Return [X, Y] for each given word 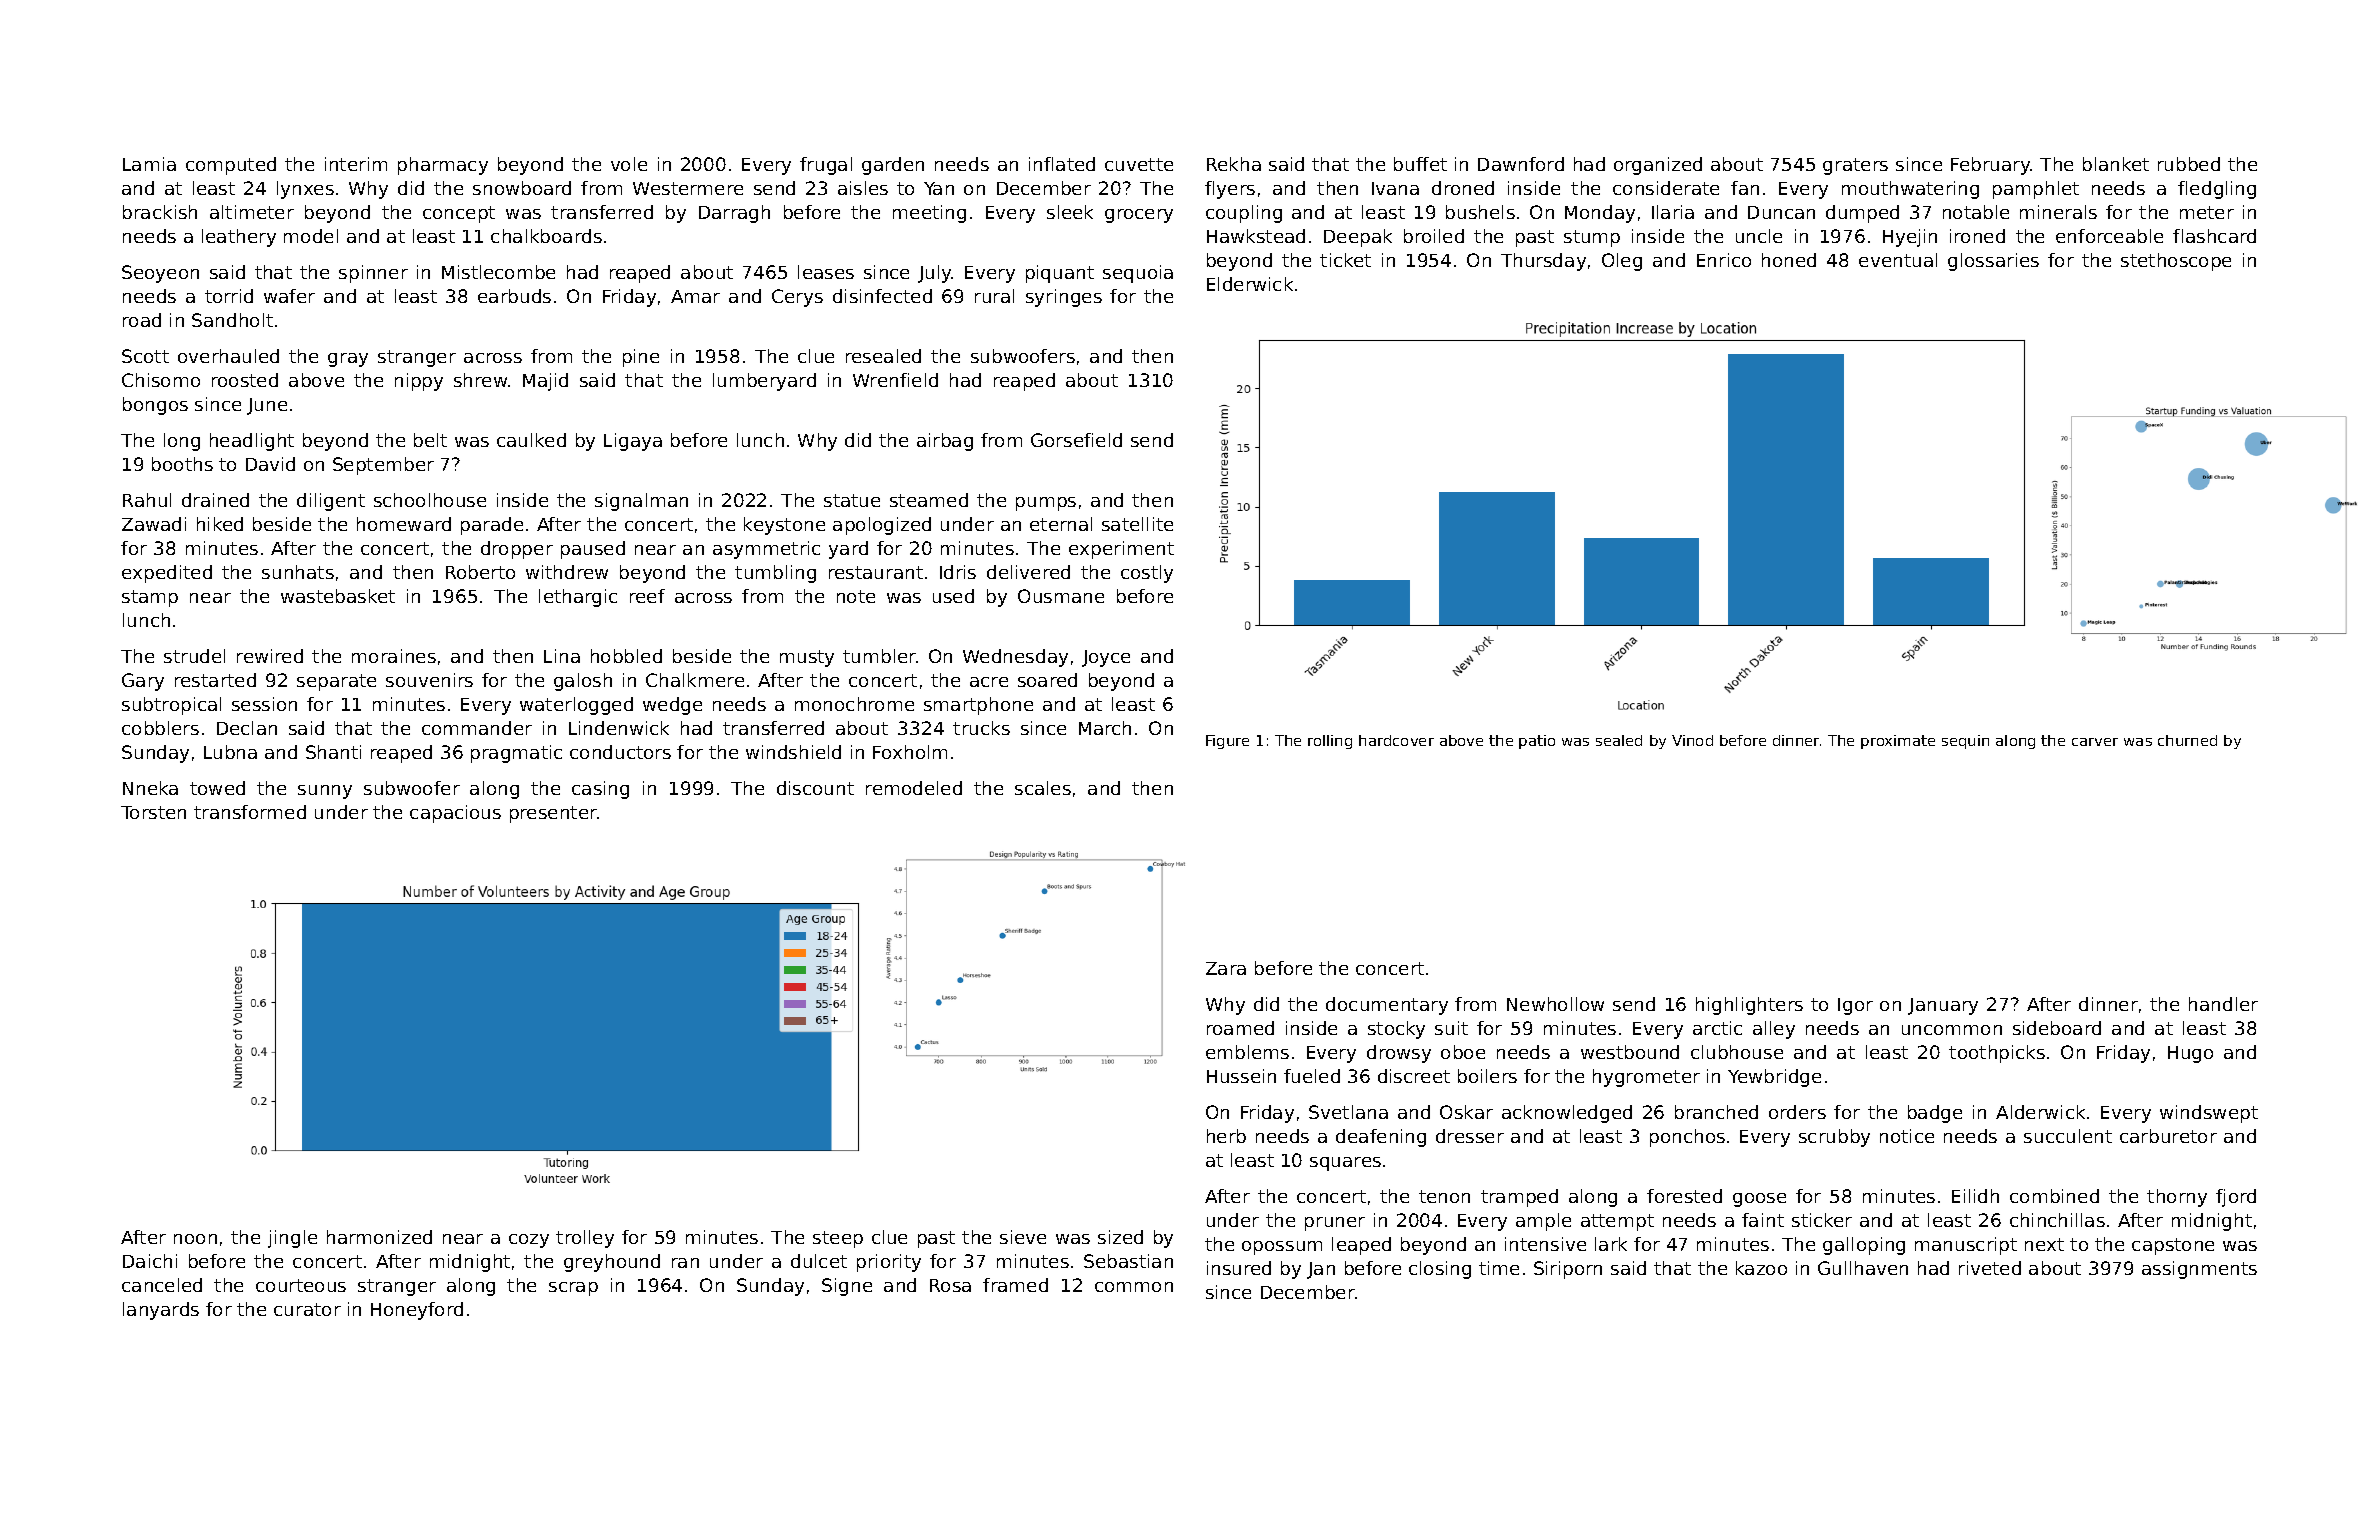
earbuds [514, 296]
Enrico [1724, 260]
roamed [1240, 1028]
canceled [162, 1285]
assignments [2199, 1270]
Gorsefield [1076, 440]
